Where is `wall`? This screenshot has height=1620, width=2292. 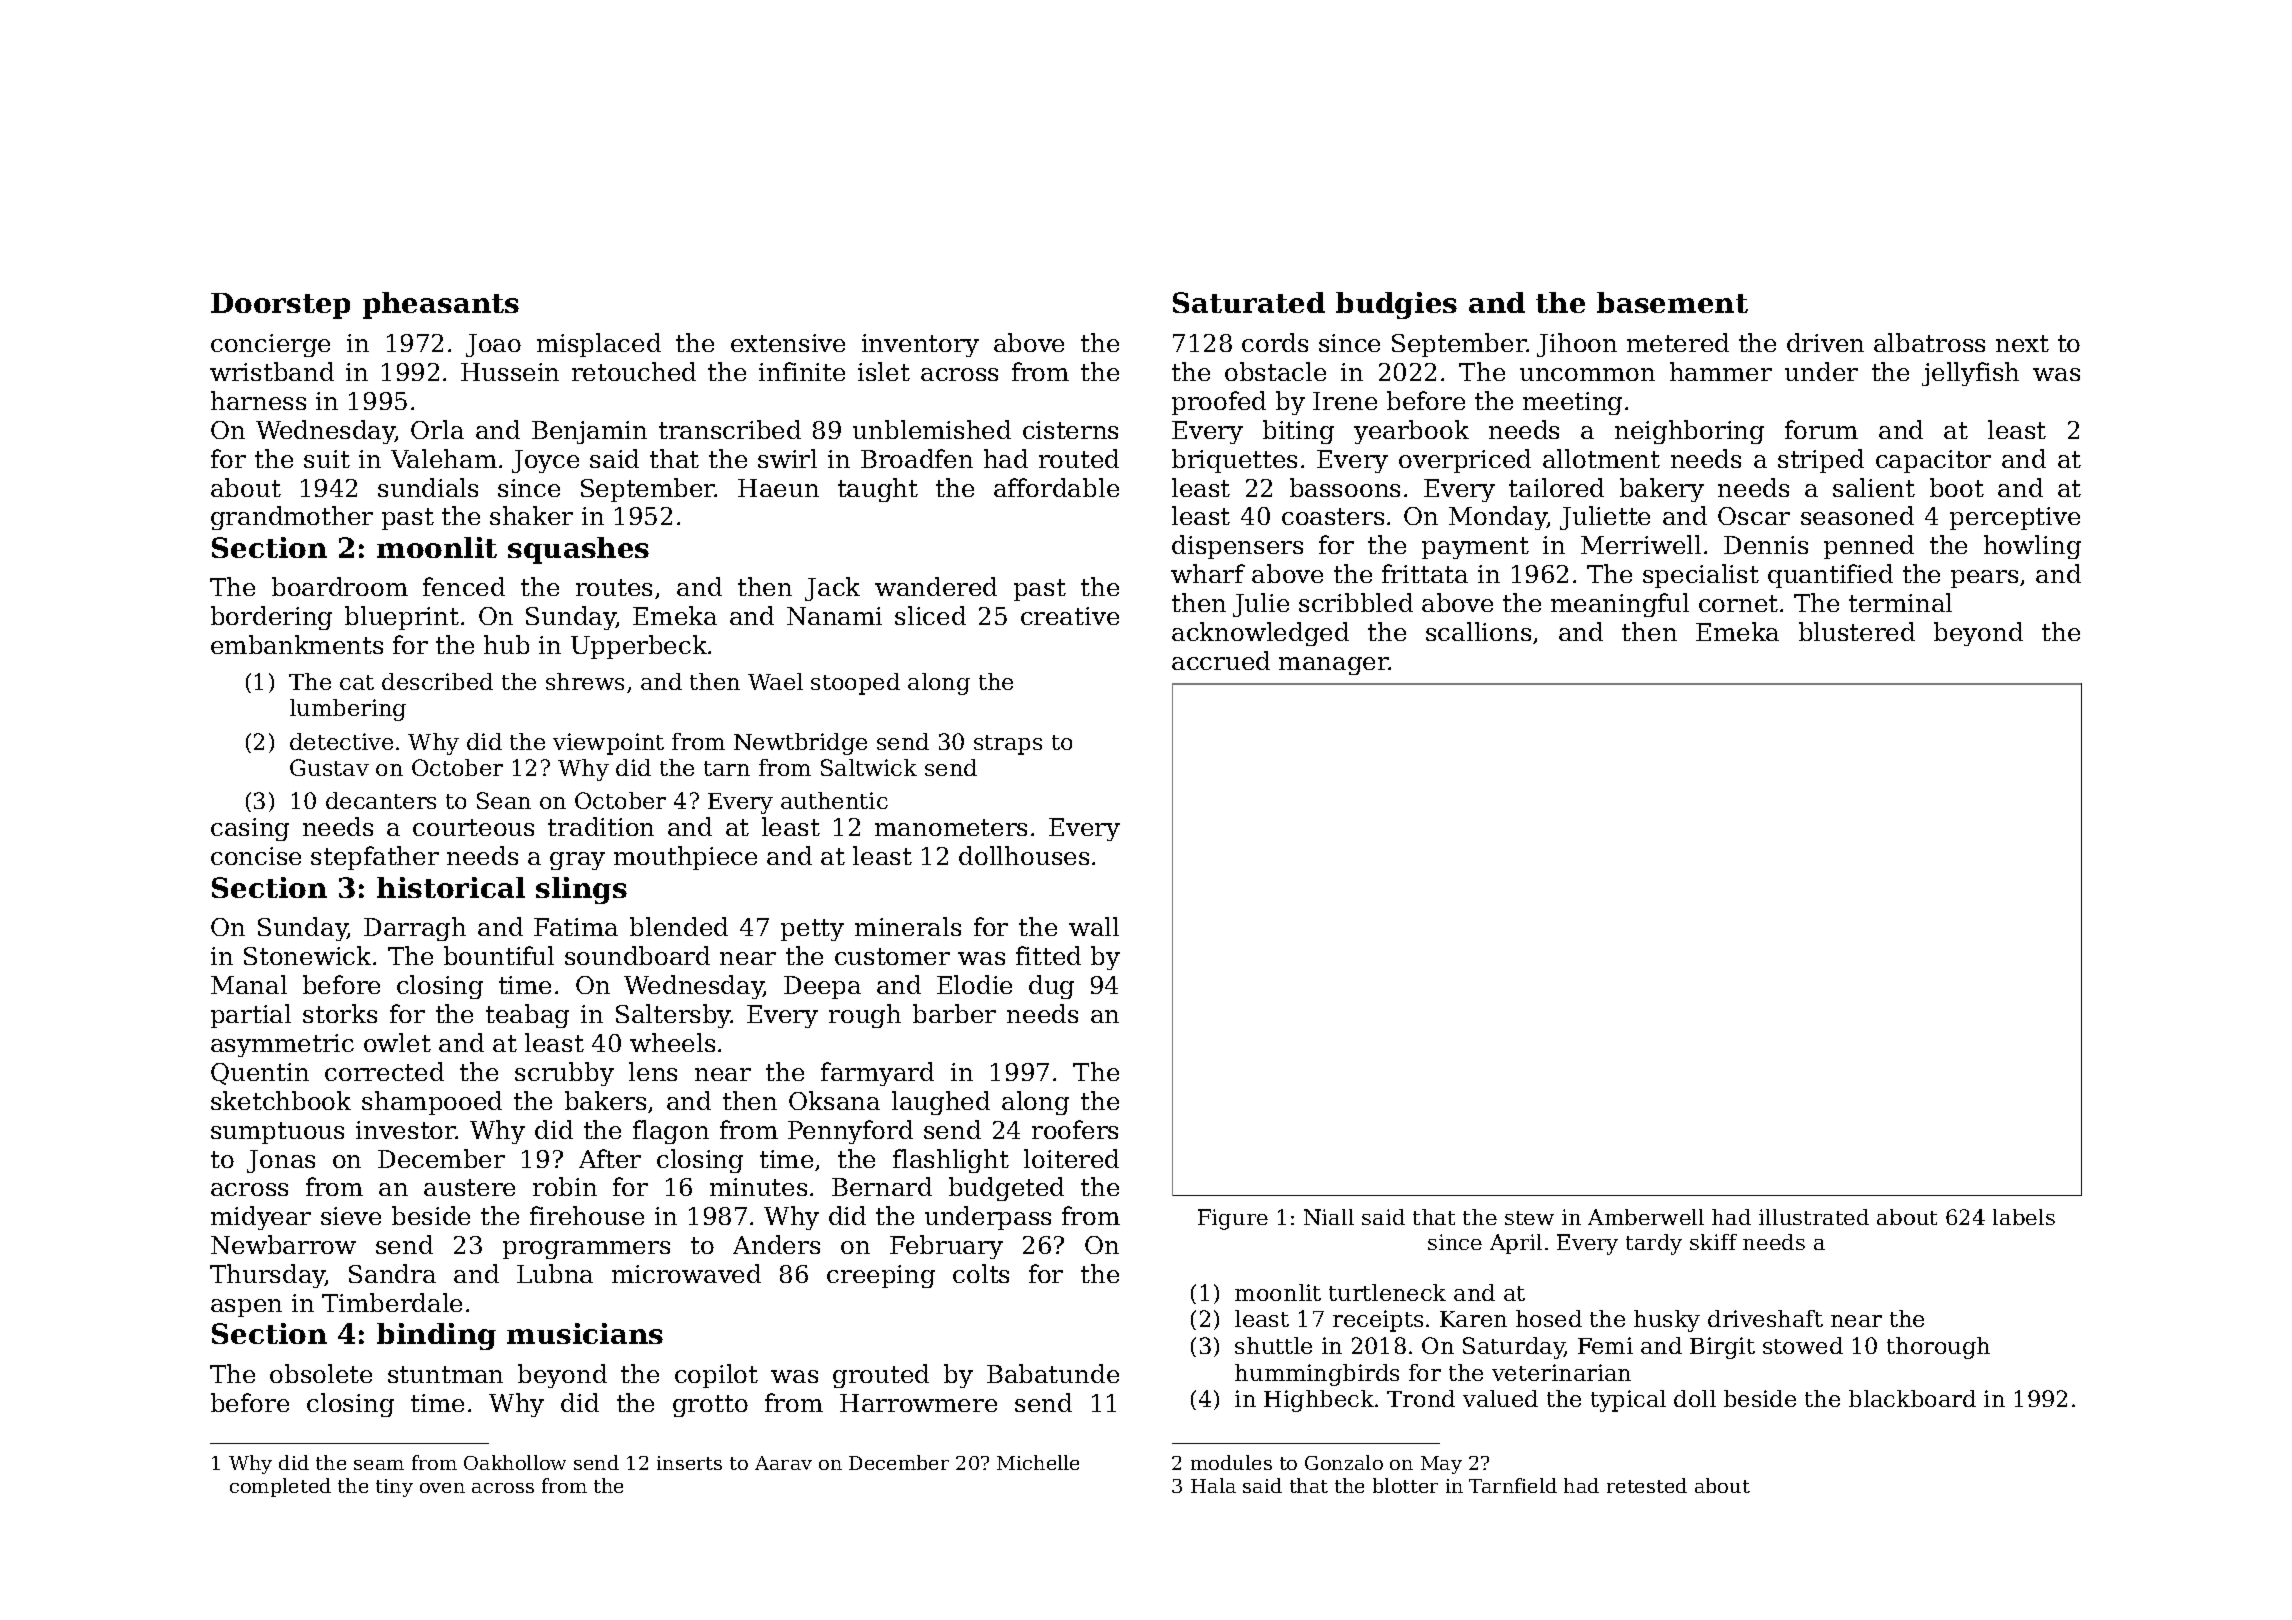
wall is located at coordinates (1094, 926).
